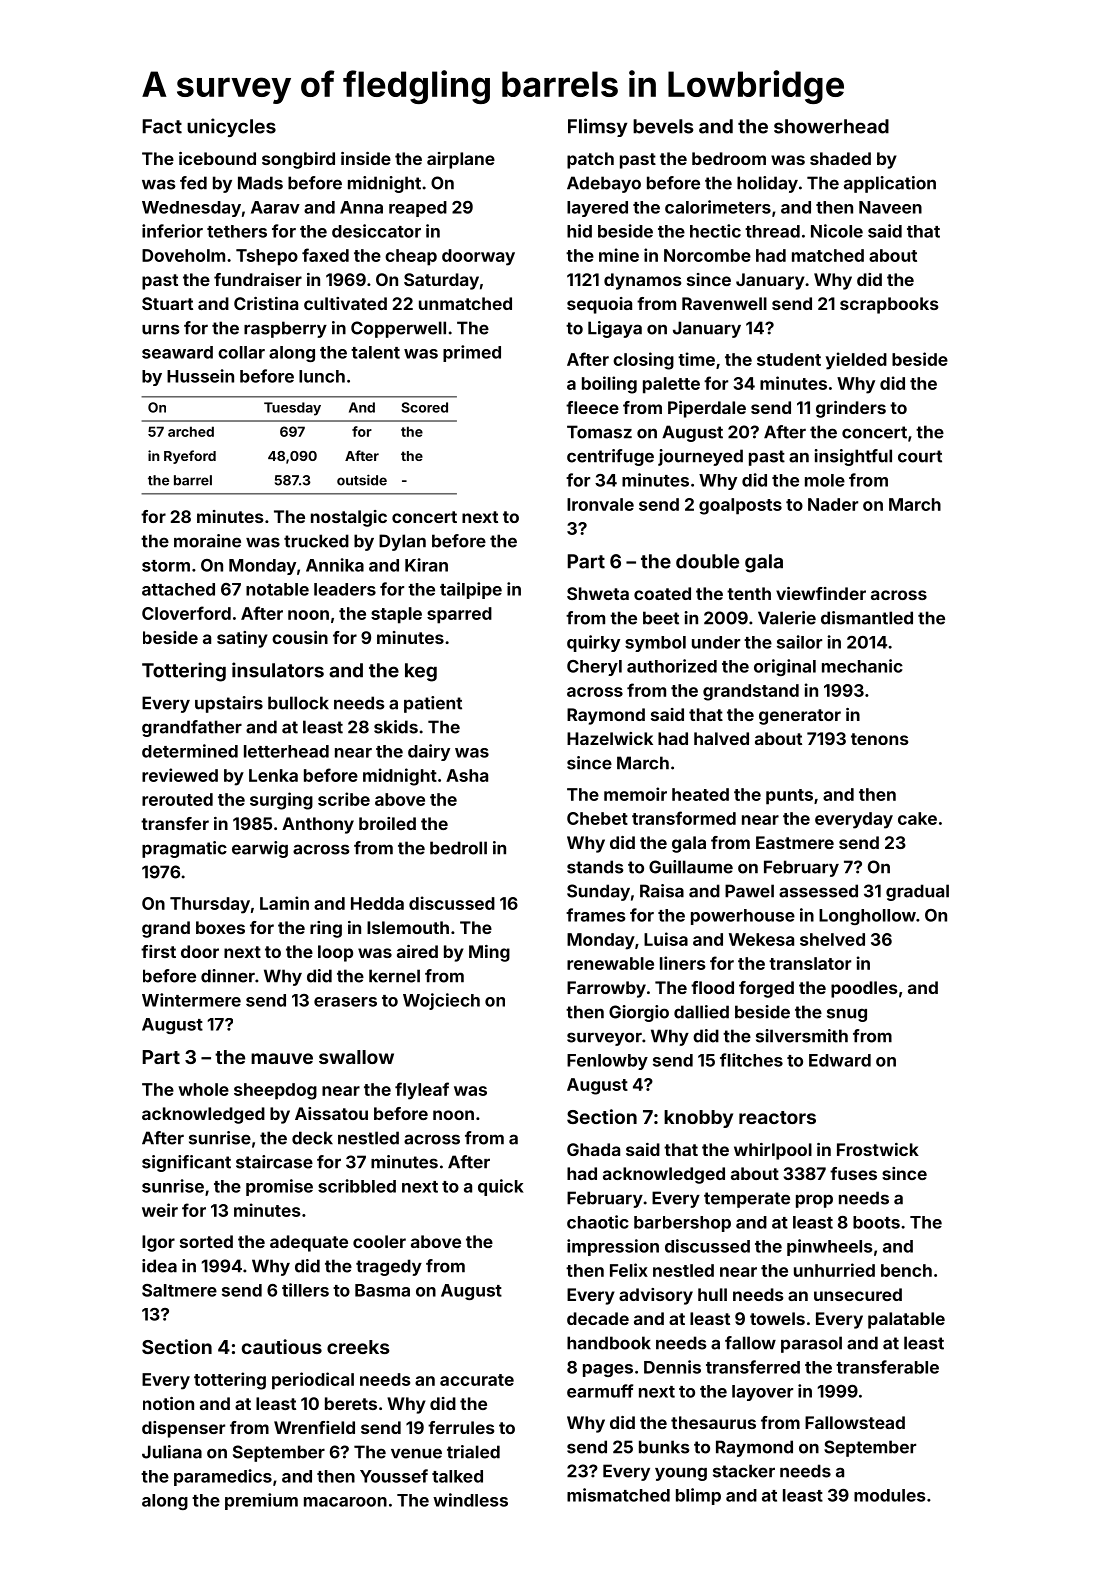  Describe the element at coordinates (158, 951) in the screenshot. I see `first` at that location.
